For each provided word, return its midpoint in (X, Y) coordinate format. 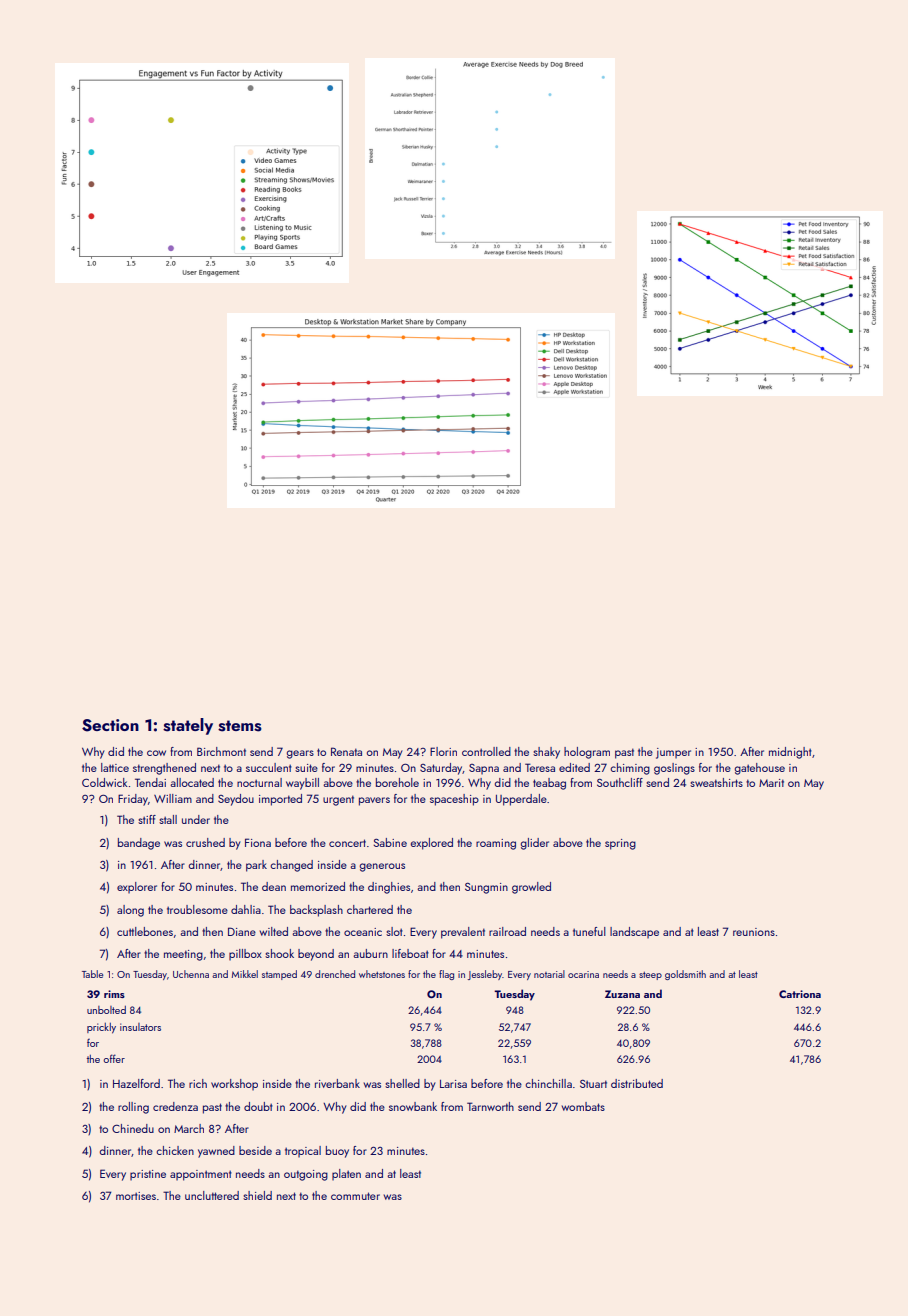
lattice (115, 767)
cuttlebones (145, 931)
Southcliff (620, 782)
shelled (402, 1083)
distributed (637, 1083)
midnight (790, 753)
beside (255, 1150)
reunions (754, 932)
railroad (507, 931)
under (196, 819)
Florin (443, 751)
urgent (338, 800)
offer (114, 1058)
